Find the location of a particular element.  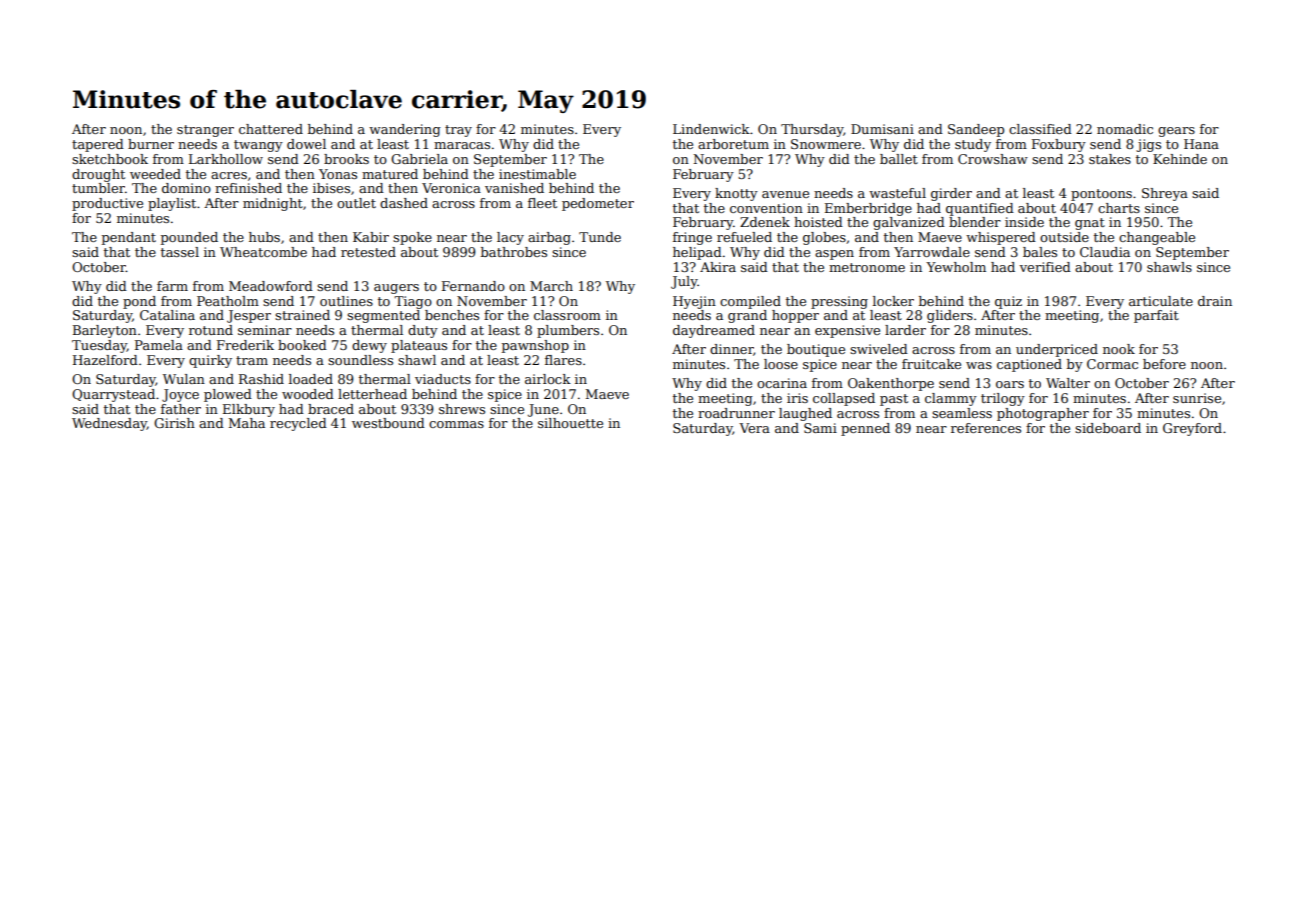

arboretum is located at coordinates (733, 144).
